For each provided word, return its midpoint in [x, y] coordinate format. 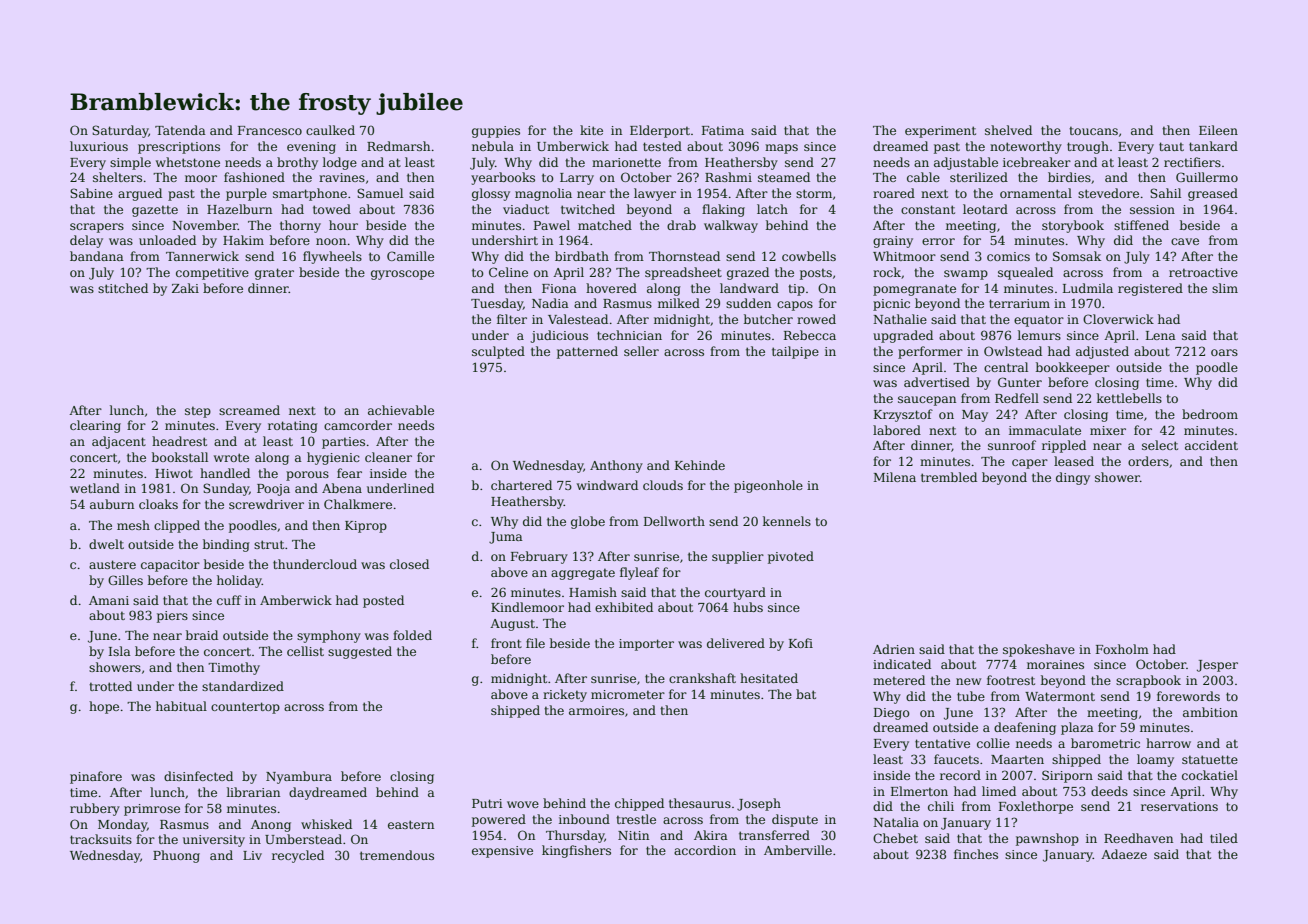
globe [588, 522]
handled [225, 473]
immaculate [1045, 430]
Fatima [723, 130]
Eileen [1218, 130]
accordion [705, 850]
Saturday [120, 131]
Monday [122, 825]
